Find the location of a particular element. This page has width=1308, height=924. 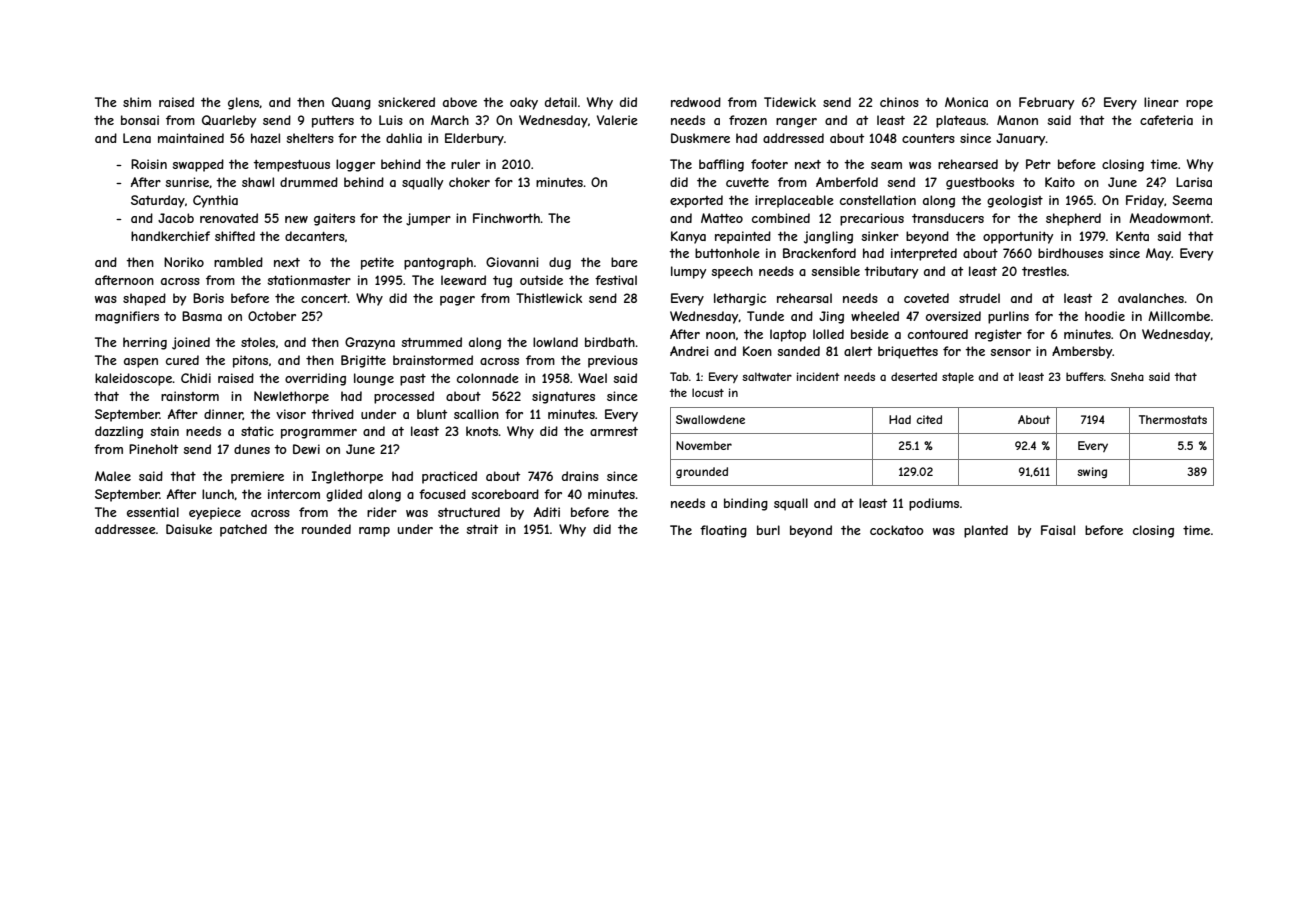

ruler is located at coordinates (465, 164).
